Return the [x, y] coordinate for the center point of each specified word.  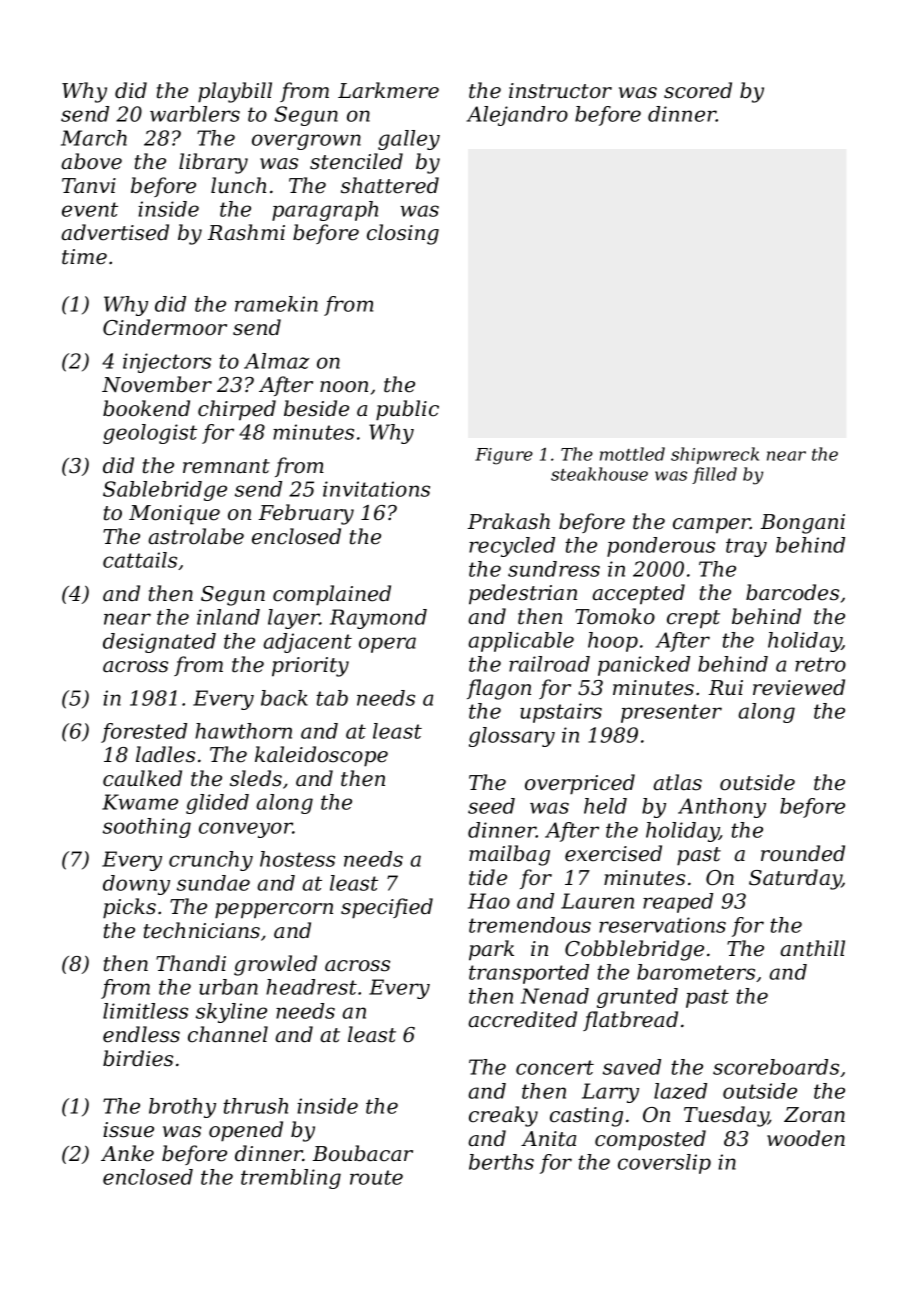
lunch [238, 185]
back [284, 698]
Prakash [509, 521]
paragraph [325, 211]
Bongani [803, 524]
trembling [291, 1179]
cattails [140, 560]
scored [698, 90]
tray [746, 547]
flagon [499, 689]
